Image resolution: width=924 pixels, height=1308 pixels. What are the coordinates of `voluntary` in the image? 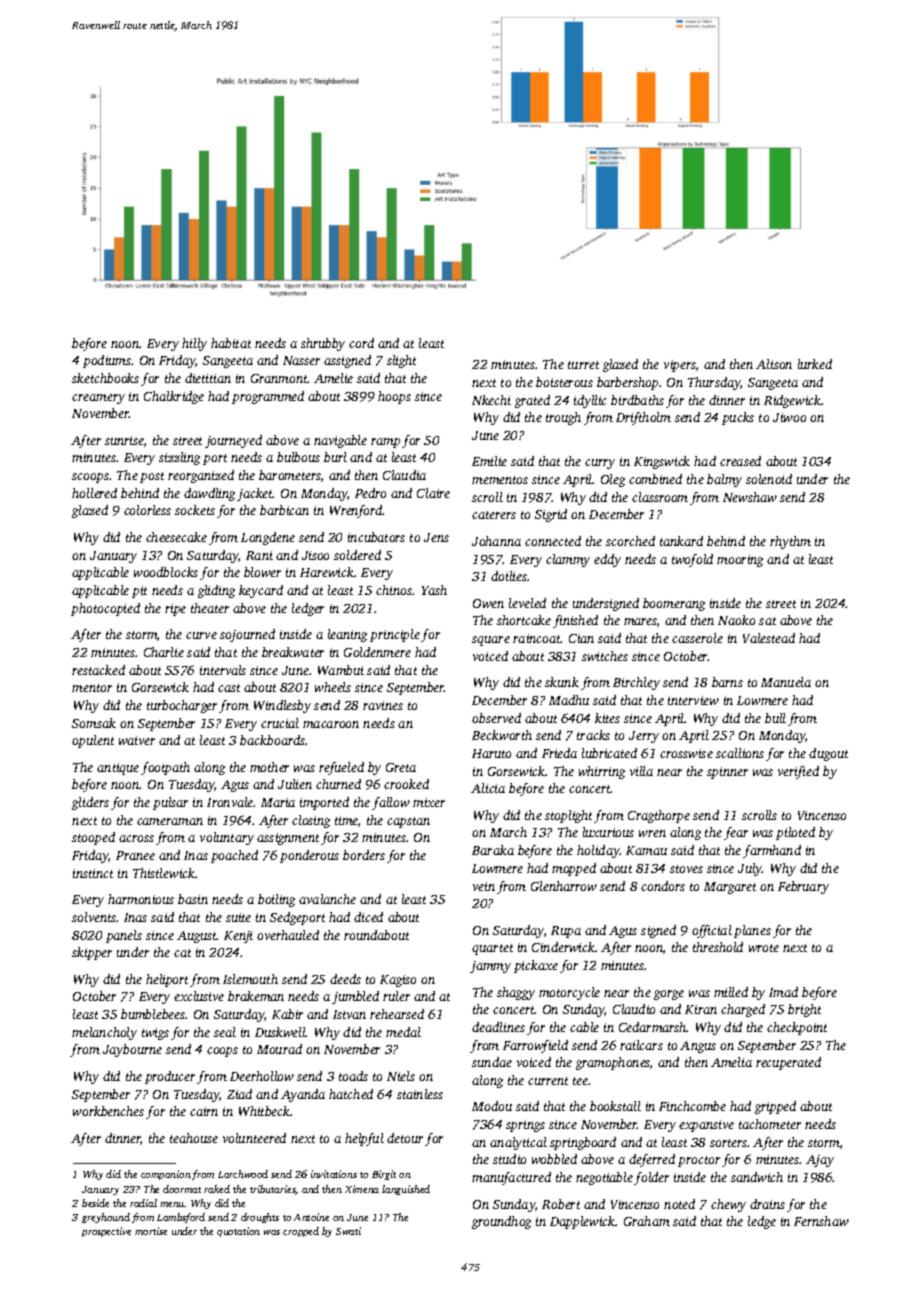 It's located at (227, 838).
